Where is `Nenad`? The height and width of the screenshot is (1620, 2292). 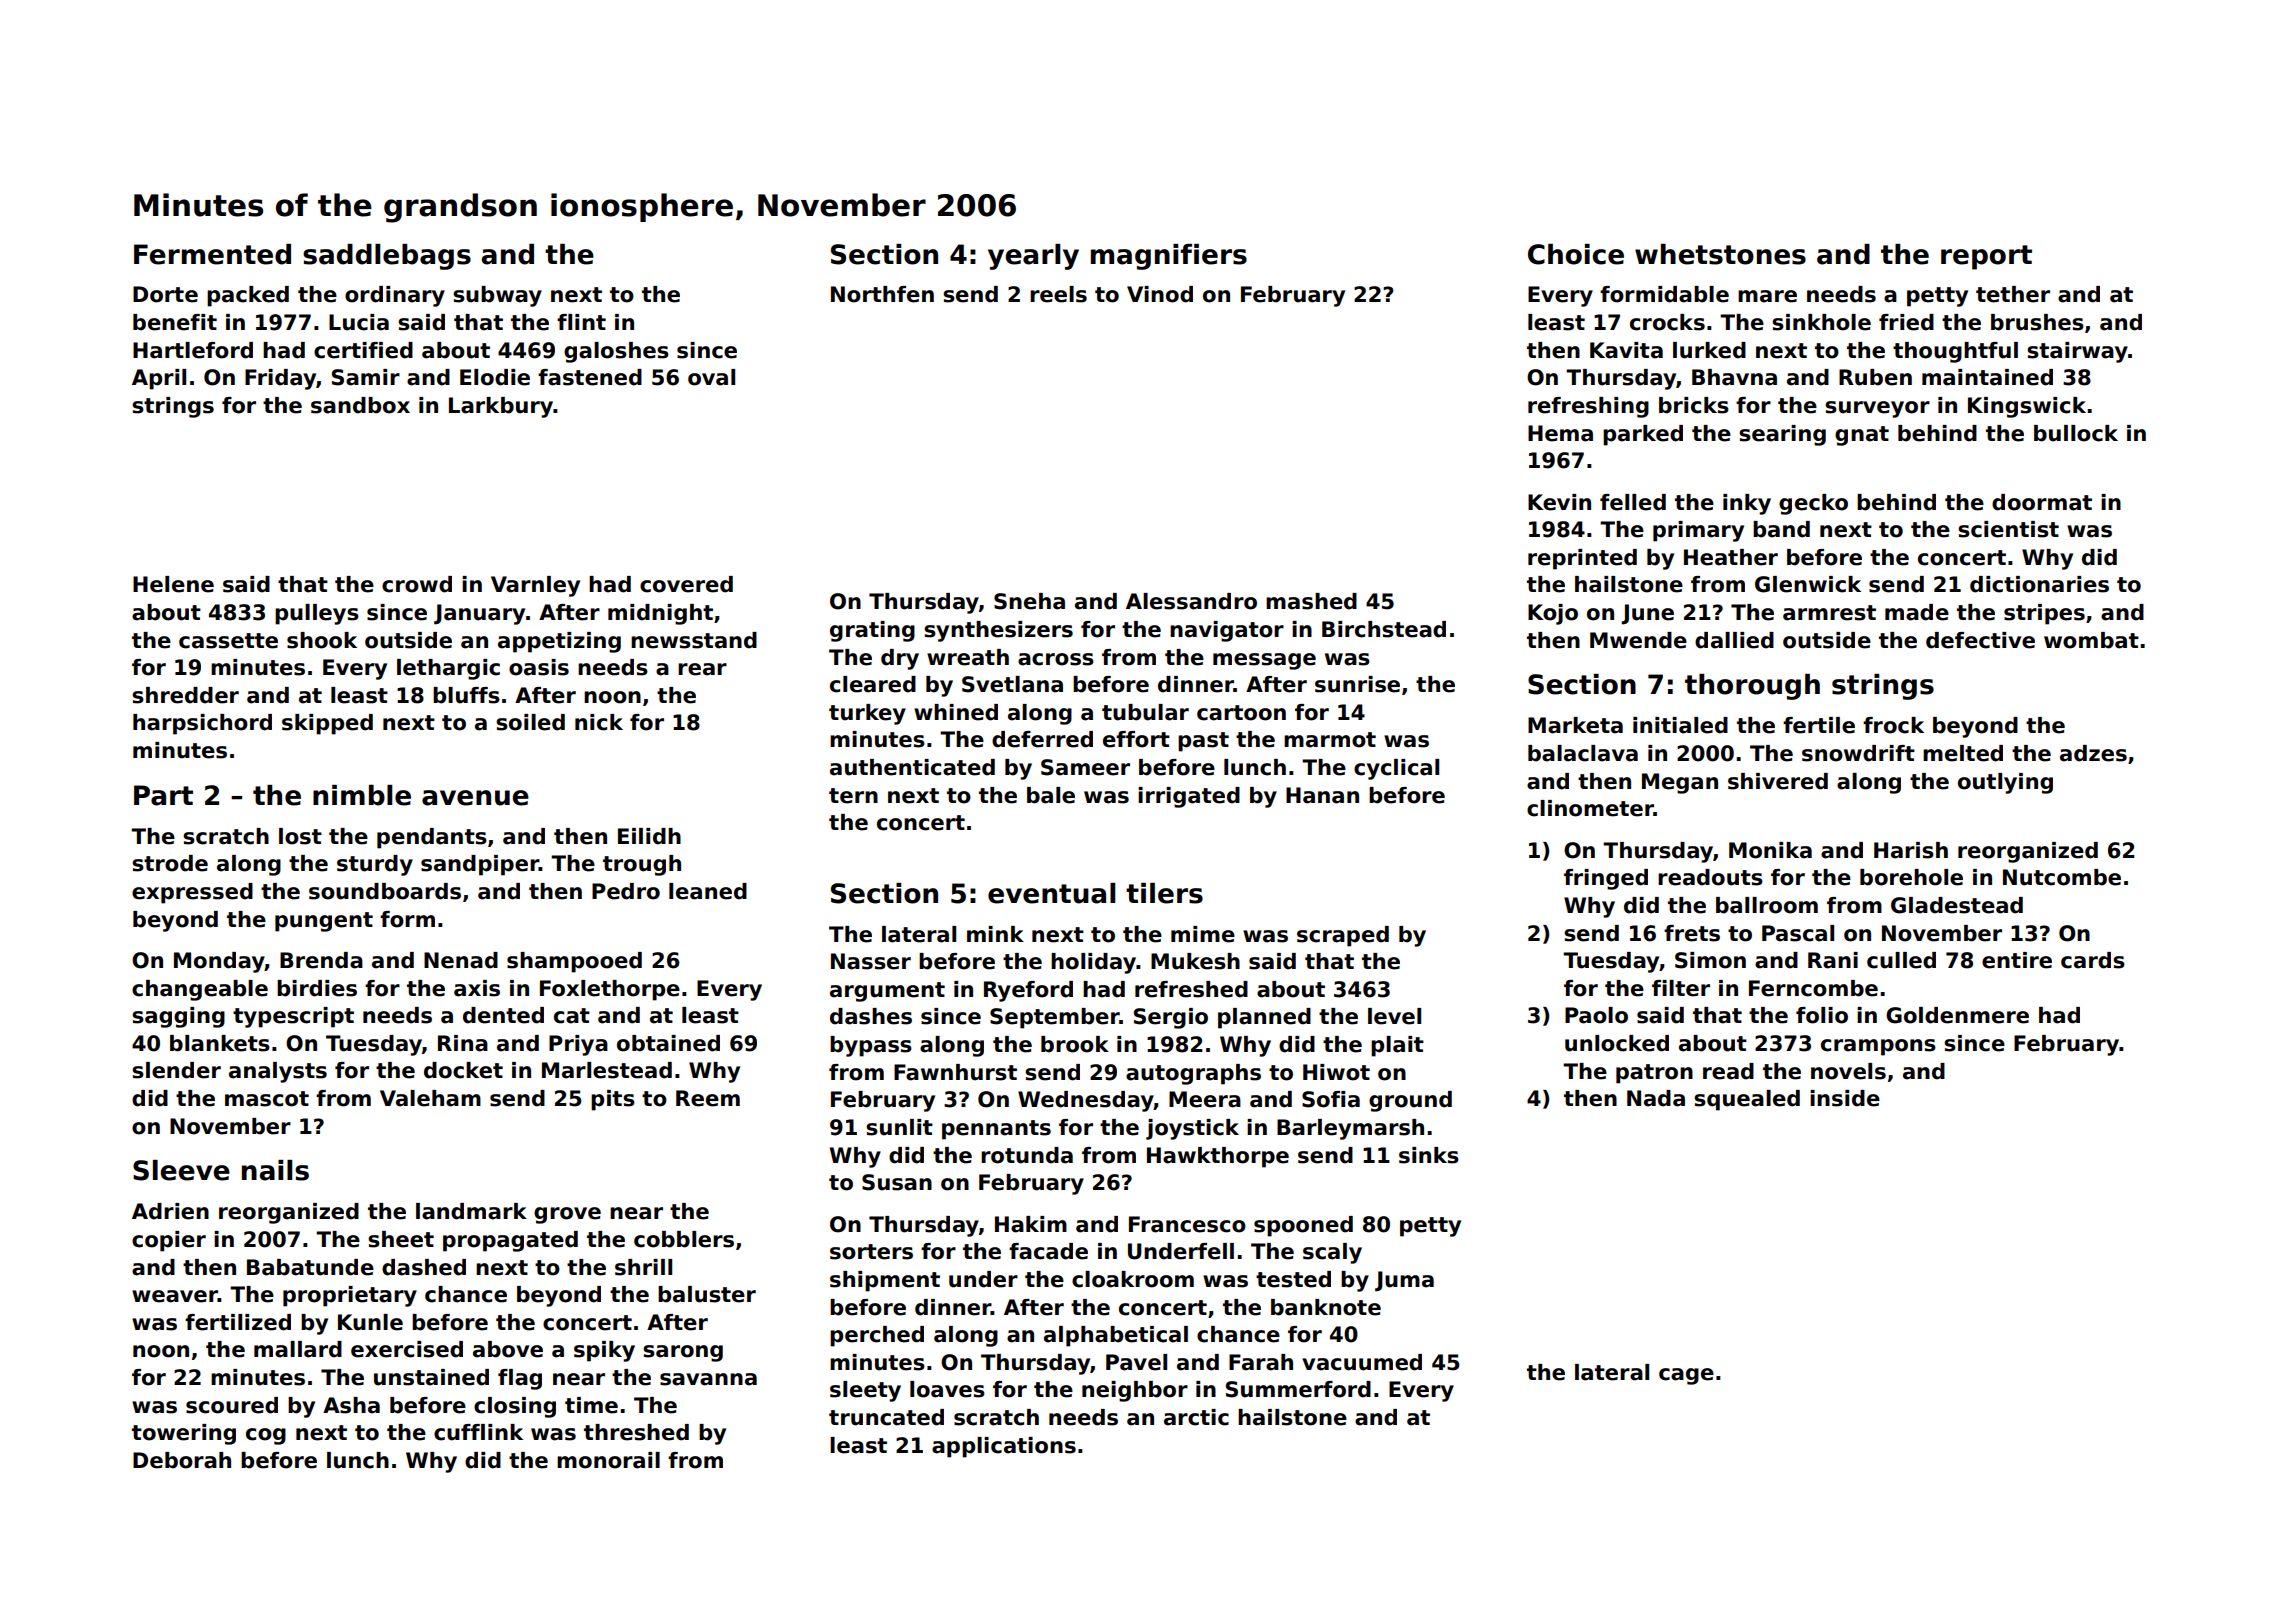
Nenad is located at coordinates (461, 960).
